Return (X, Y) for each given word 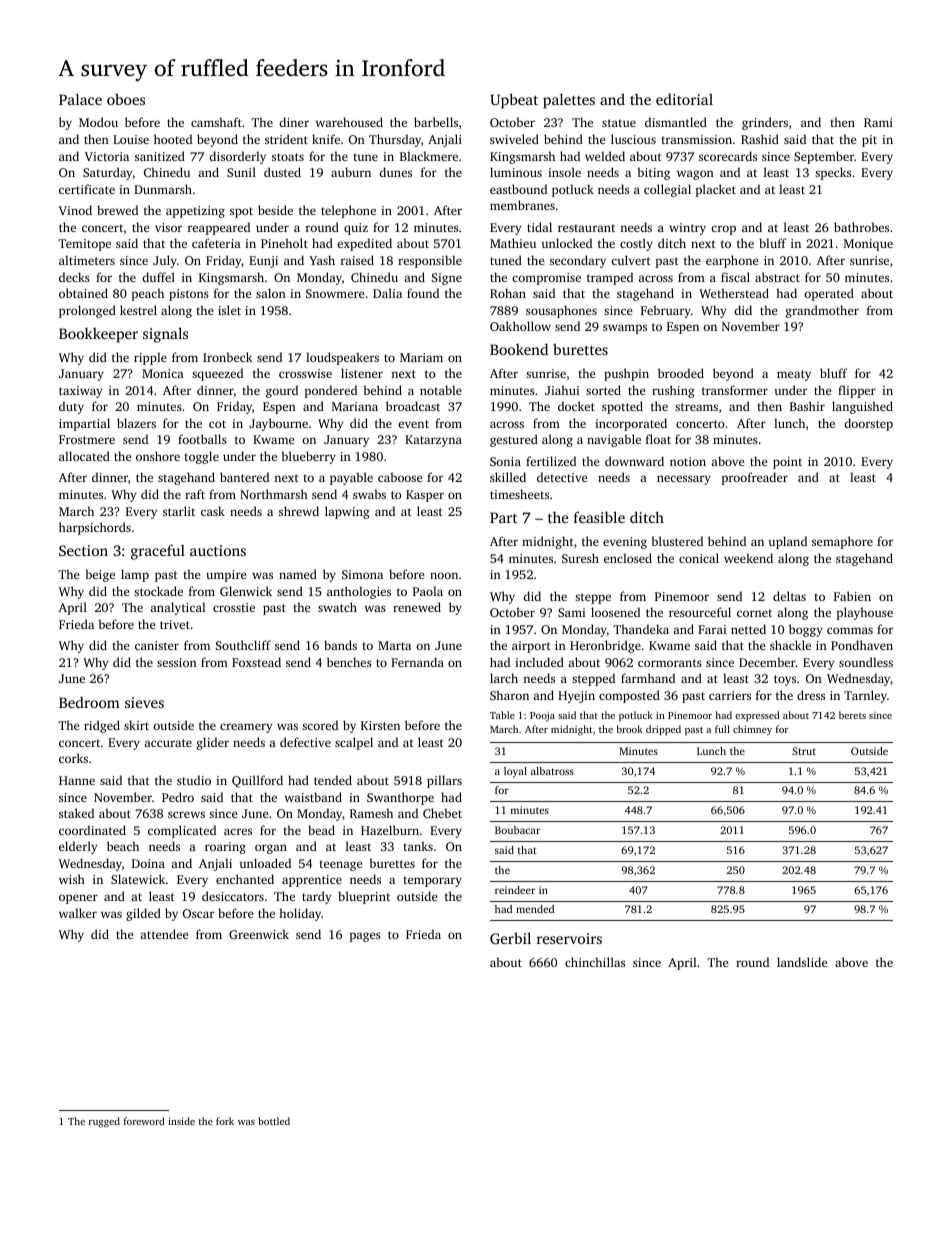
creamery (246, 728)
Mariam (421, 357)
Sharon (509, 695)
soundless (866, 662)
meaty (794, 375)
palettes (569, 101)
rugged (104, 1122)
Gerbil (510, 938)
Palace (80, 99)
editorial (684, 99)
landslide (802, 962)
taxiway (80, 392)
